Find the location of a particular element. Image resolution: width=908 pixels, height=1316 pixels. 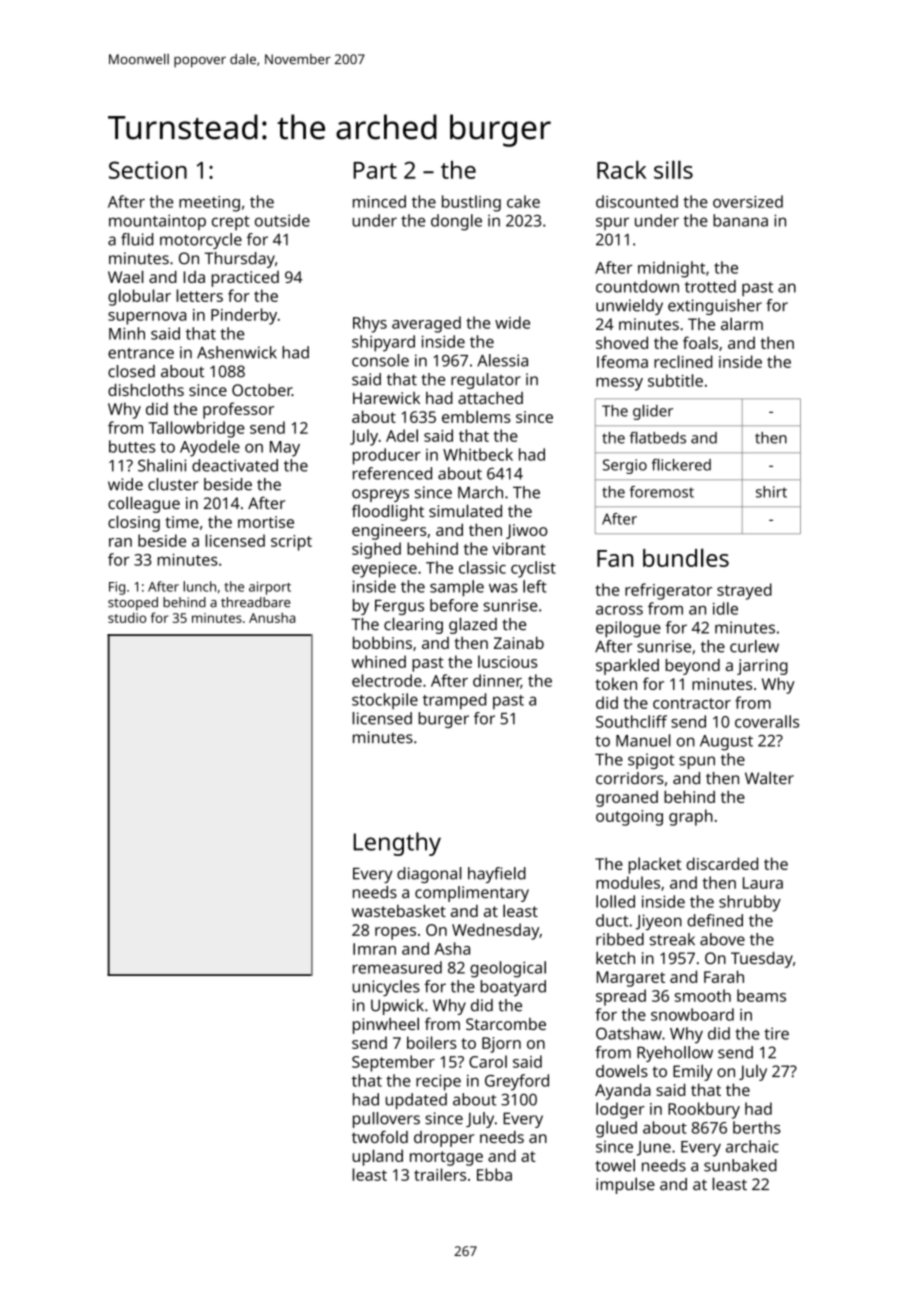

alarm is located at coordinates (742, 323).
